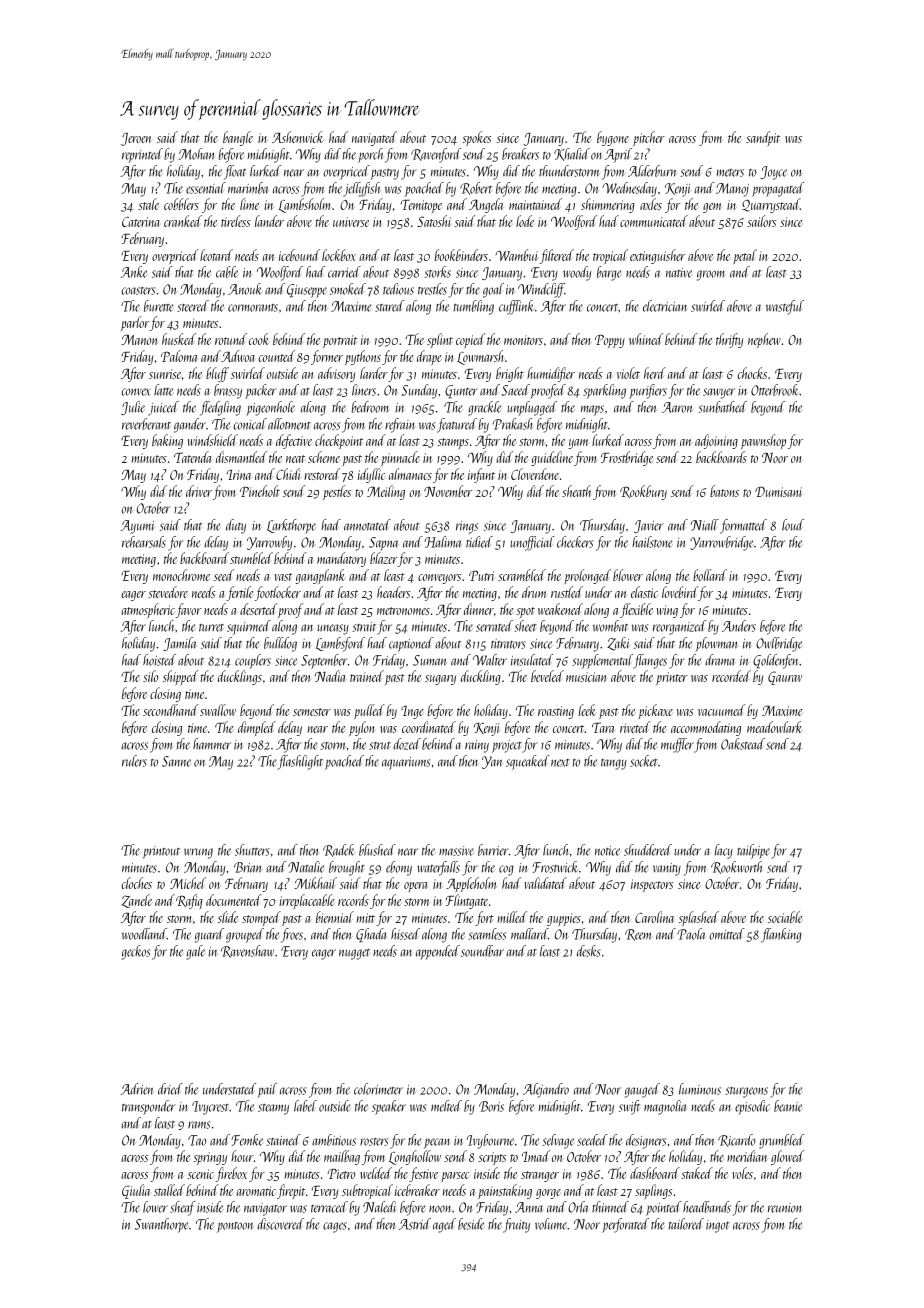 The height and width of the screenshot is (1308, 924). Describe the element at coordinates (775, 390) in the screenshot. I see `Otterbrook` at that location.
